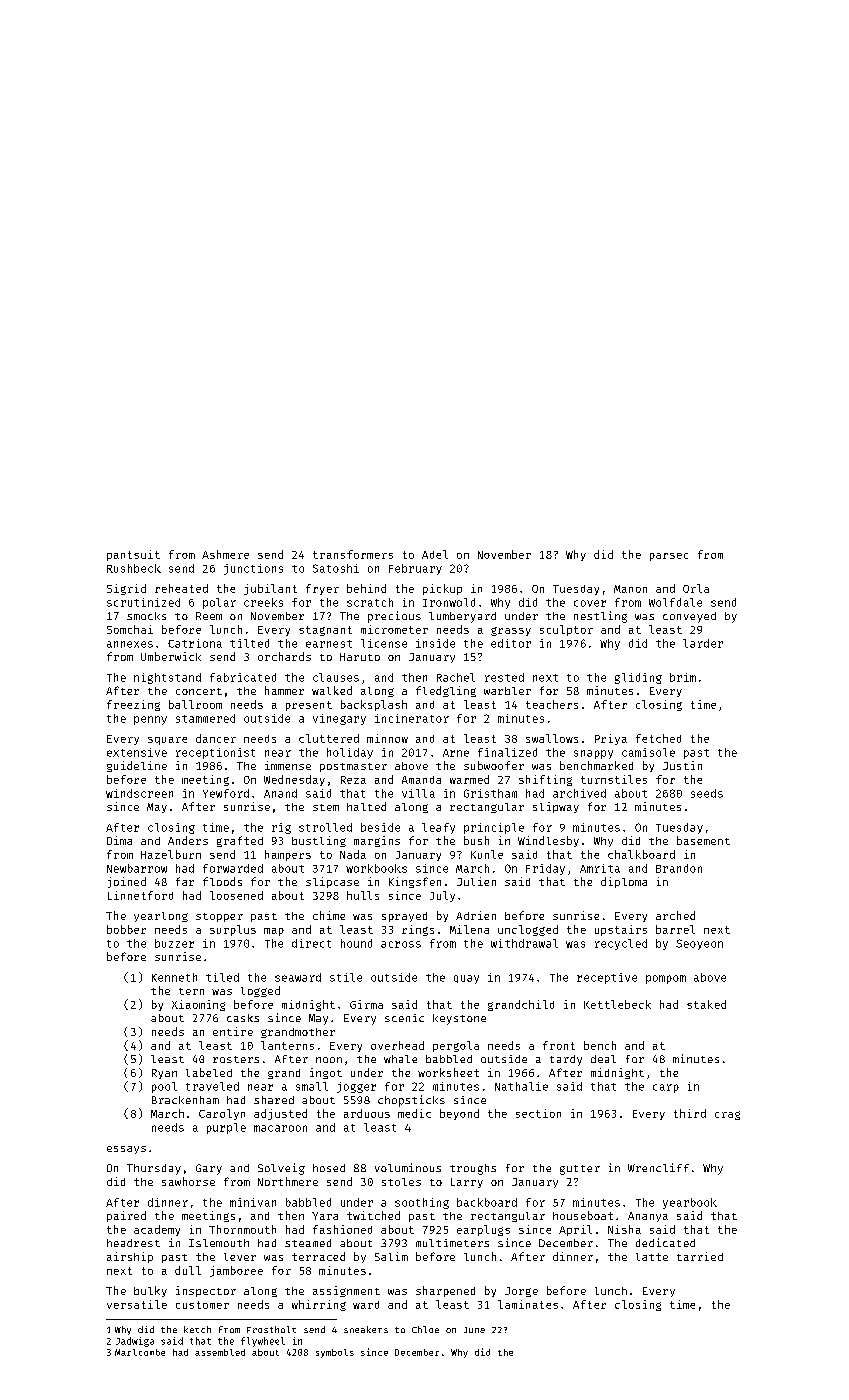  I want to click on June, so click(474, 1330).
